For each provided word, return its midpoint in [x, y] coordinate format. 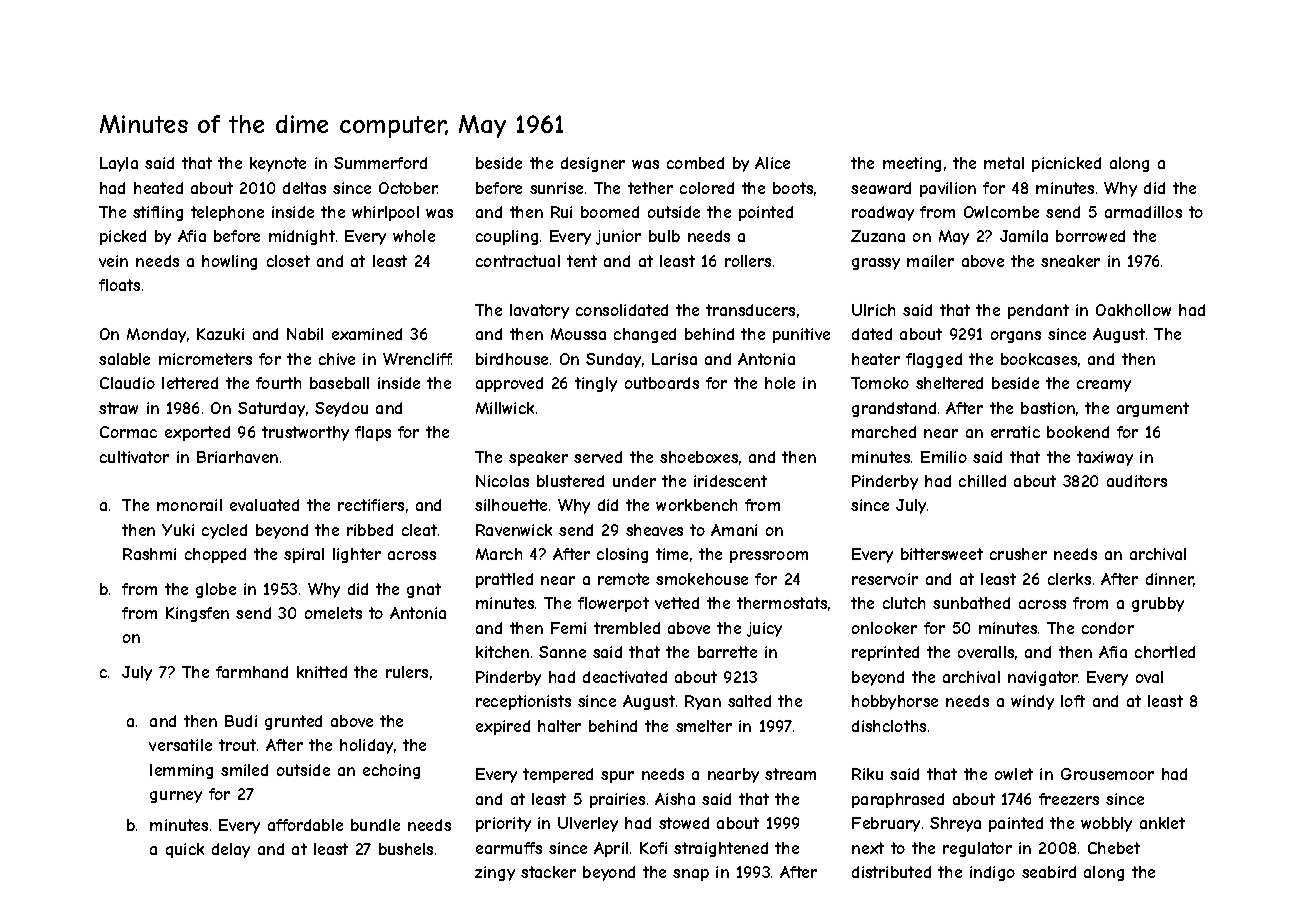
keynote [278, 164]
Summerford [380, 163]
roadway [883, 213]
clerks [1069, 579]
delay [231, 850]
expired [503, 727]
